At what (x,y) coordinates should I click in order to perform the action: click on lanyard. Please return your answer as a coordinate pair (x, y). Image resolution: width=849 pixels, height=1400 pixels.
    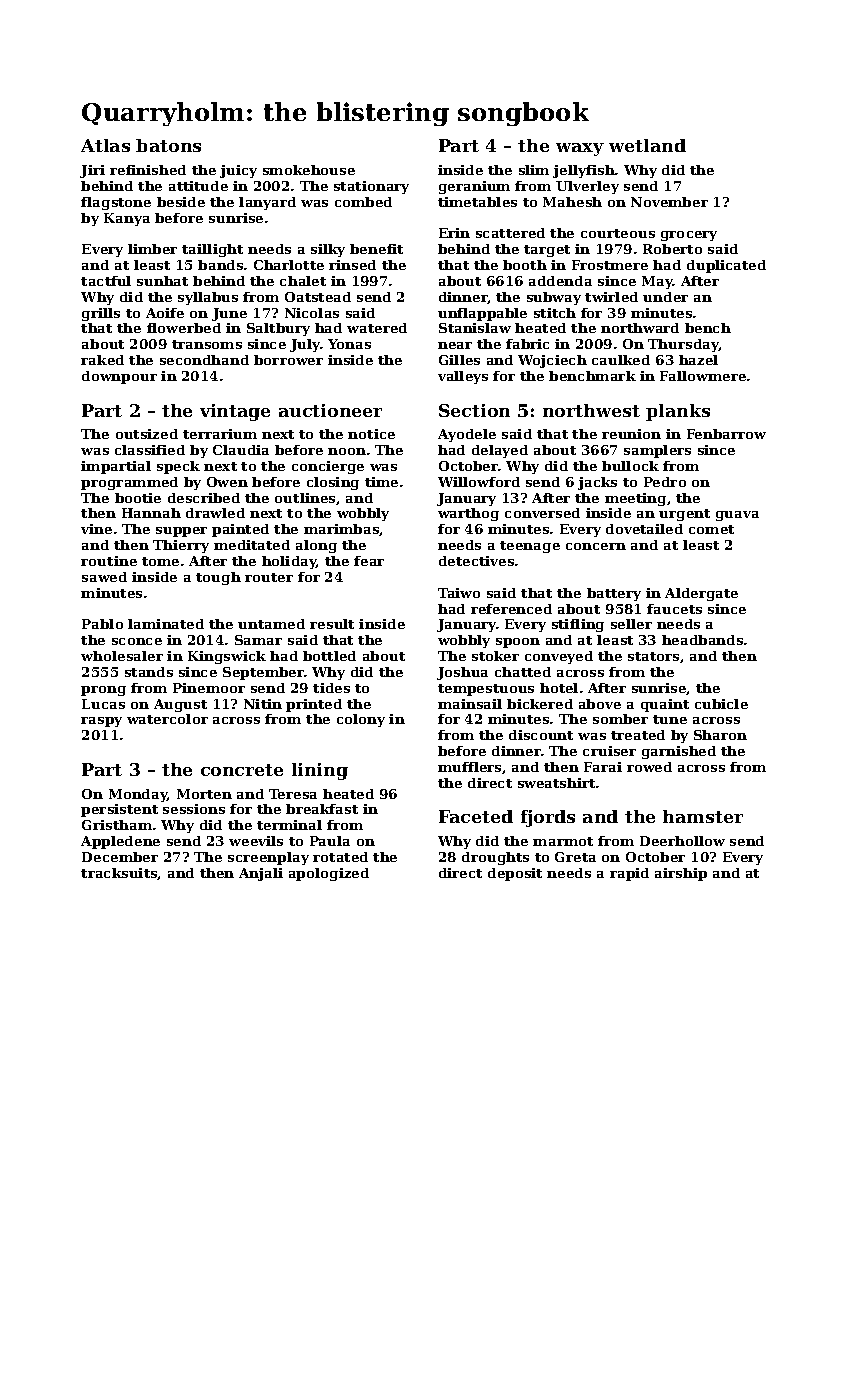
    Looking at the image, I should click on (267, 203).
